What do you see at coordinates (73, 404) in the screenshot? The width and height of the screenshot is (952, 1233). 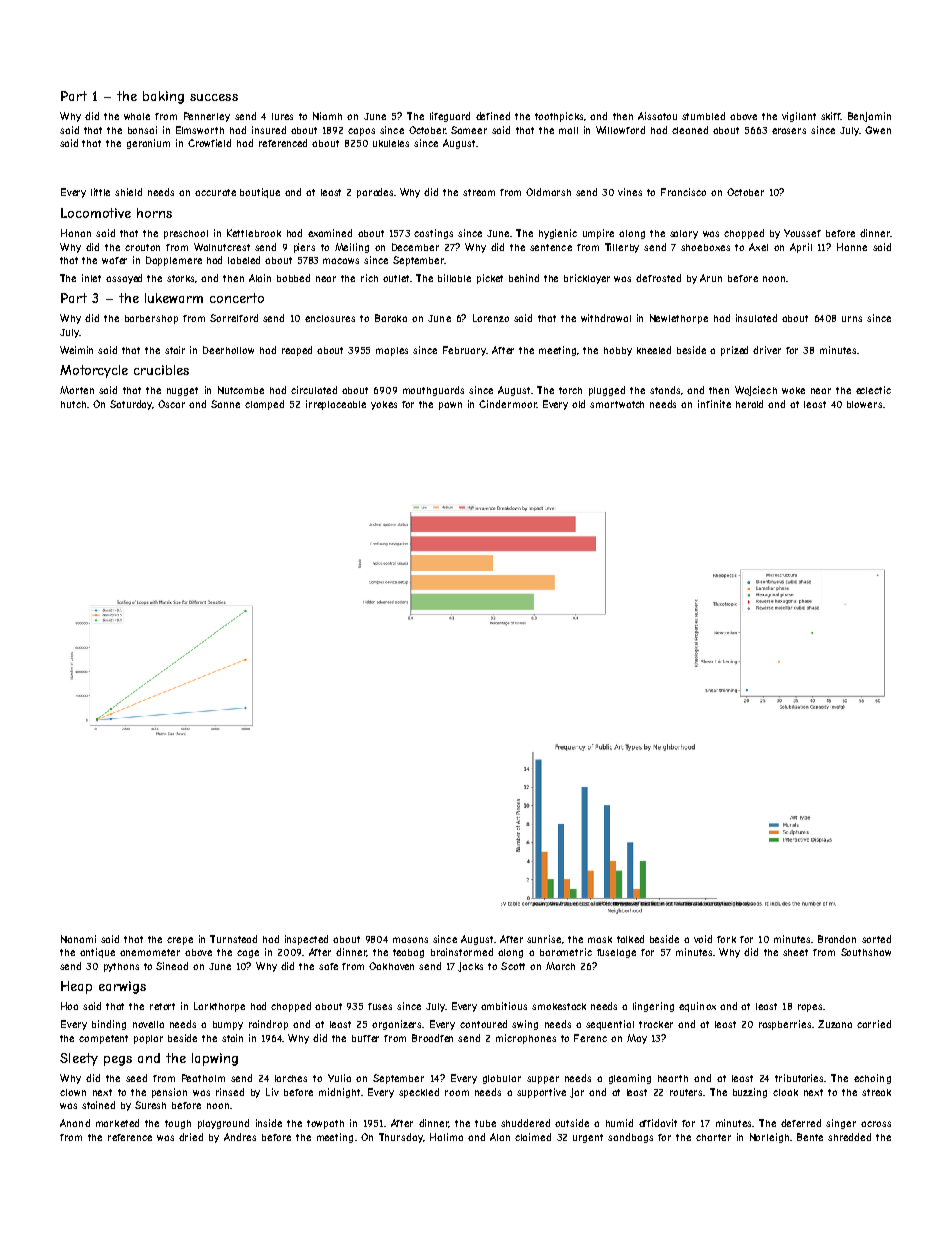 I see `hutch` at bounding box center [73, 404].
